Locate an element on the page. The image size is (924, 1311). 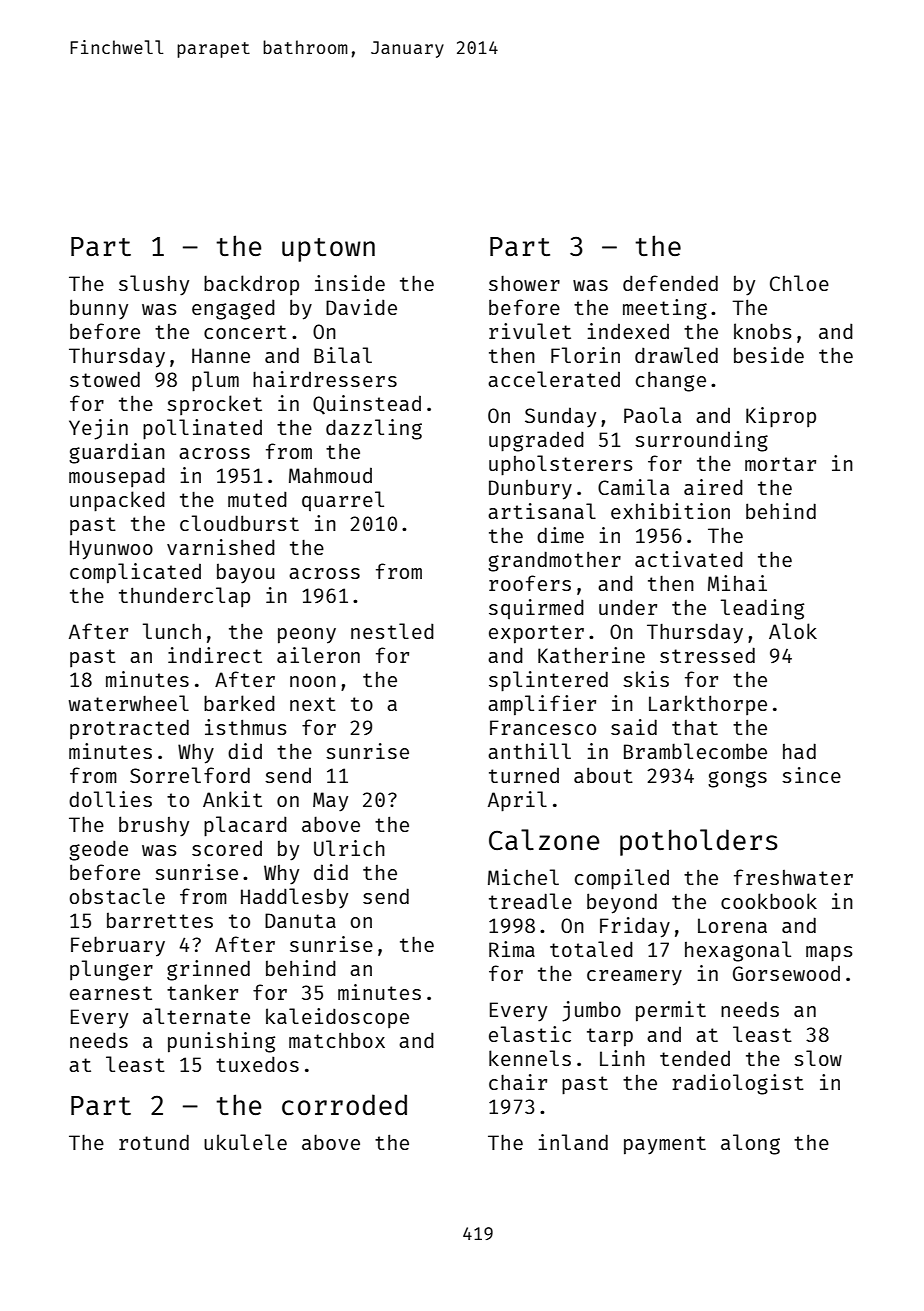
that is located at coordinates (695, 727).
